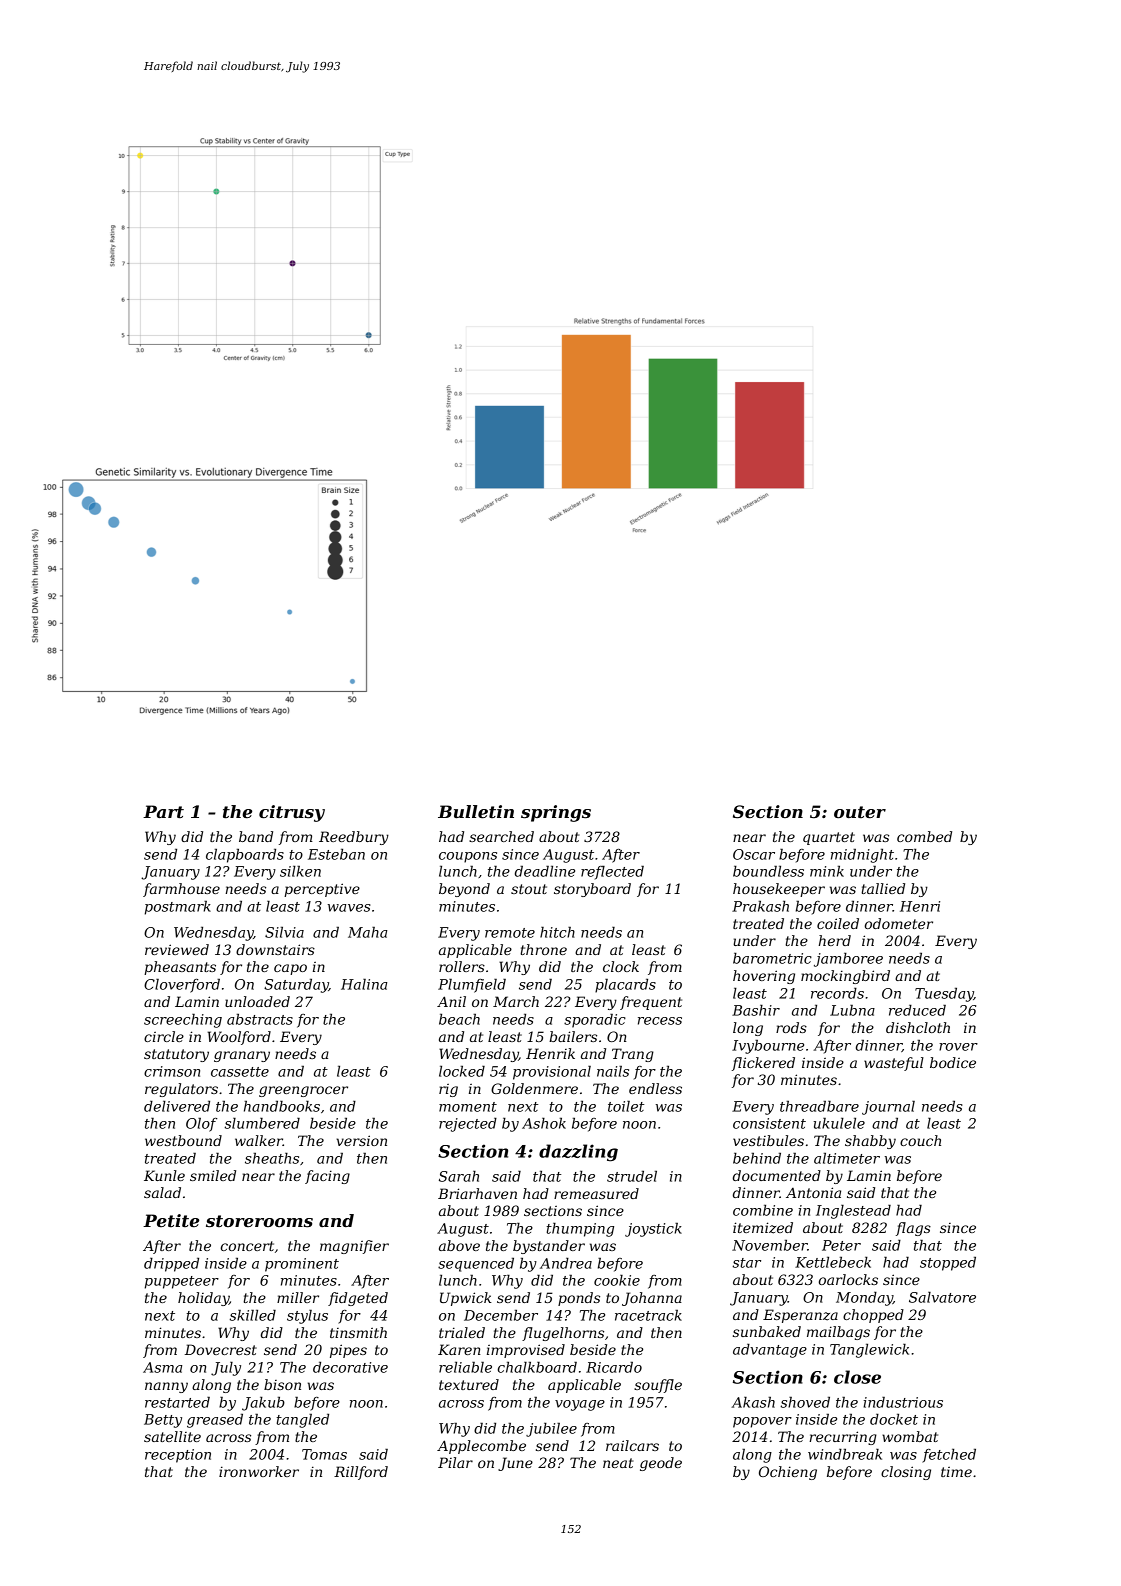 This page has width=1121, height=1586. Describe the element at coordinates (263, 1403) in the page. I see `Jakub` at that location.
